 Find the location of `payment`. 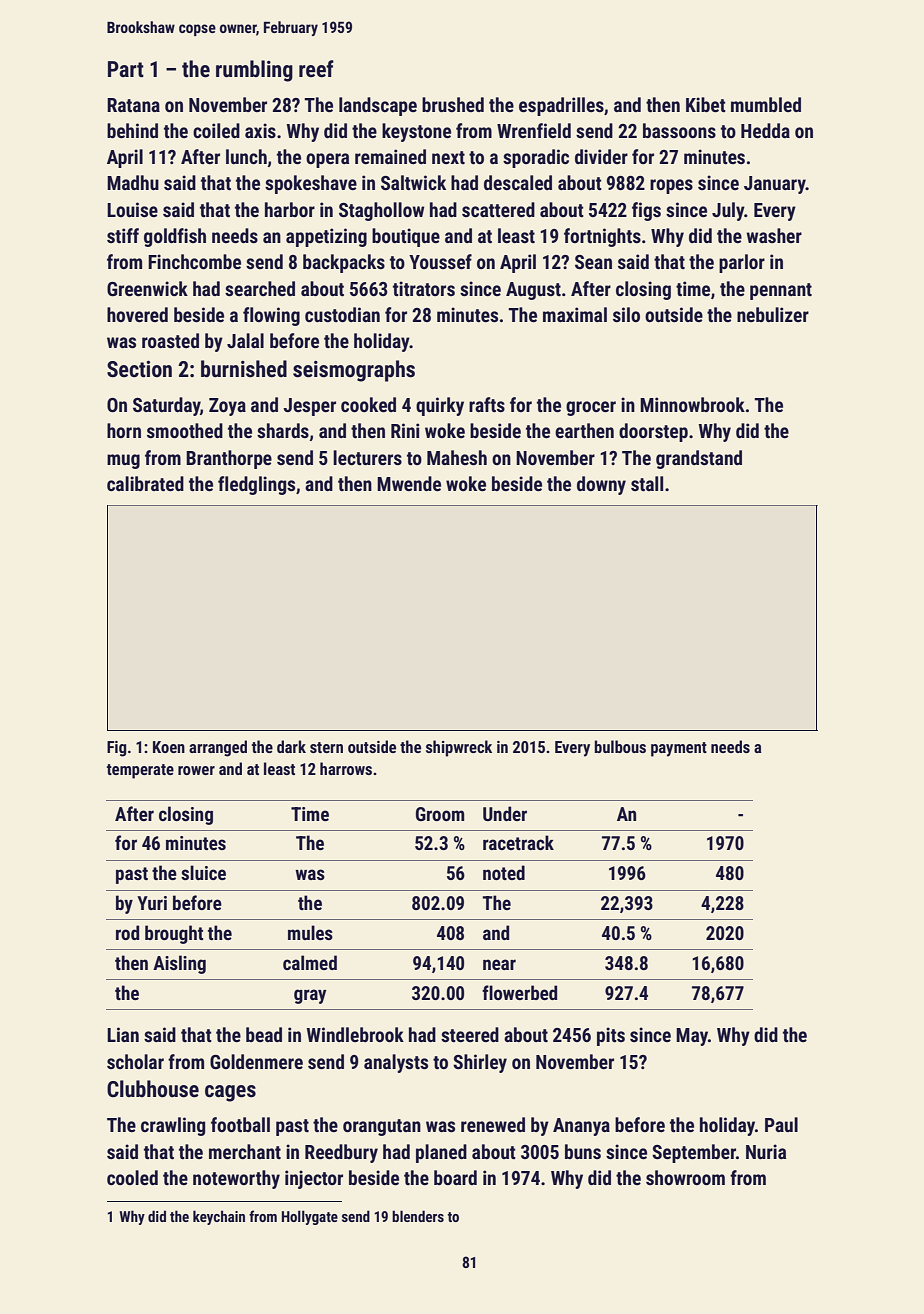

payment is located at coordinates (679, 749).
